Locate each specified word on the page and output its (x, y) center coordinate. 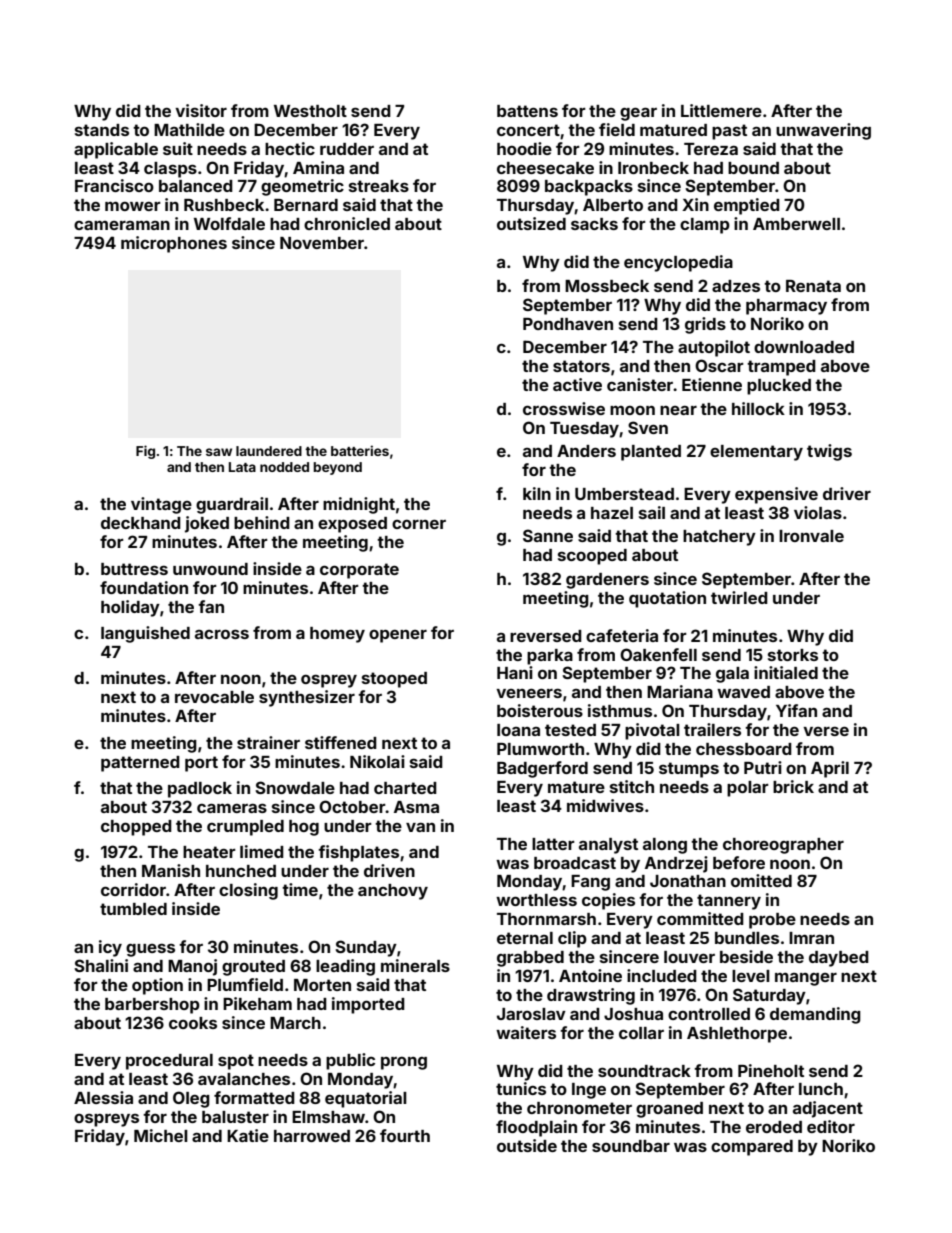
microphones (174, 244)
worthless (536, 900)
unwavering (823, 131)
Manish (171, 870)
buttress (134, 569)
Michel (161, 1135)
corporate (359, 571)
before (739, 862)
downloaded (804, 347)
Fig (145, 452)
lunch (821, 1089)
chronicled (347, 223)
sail (652, 512)
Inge (589, 1091)
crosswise (564, 408)
